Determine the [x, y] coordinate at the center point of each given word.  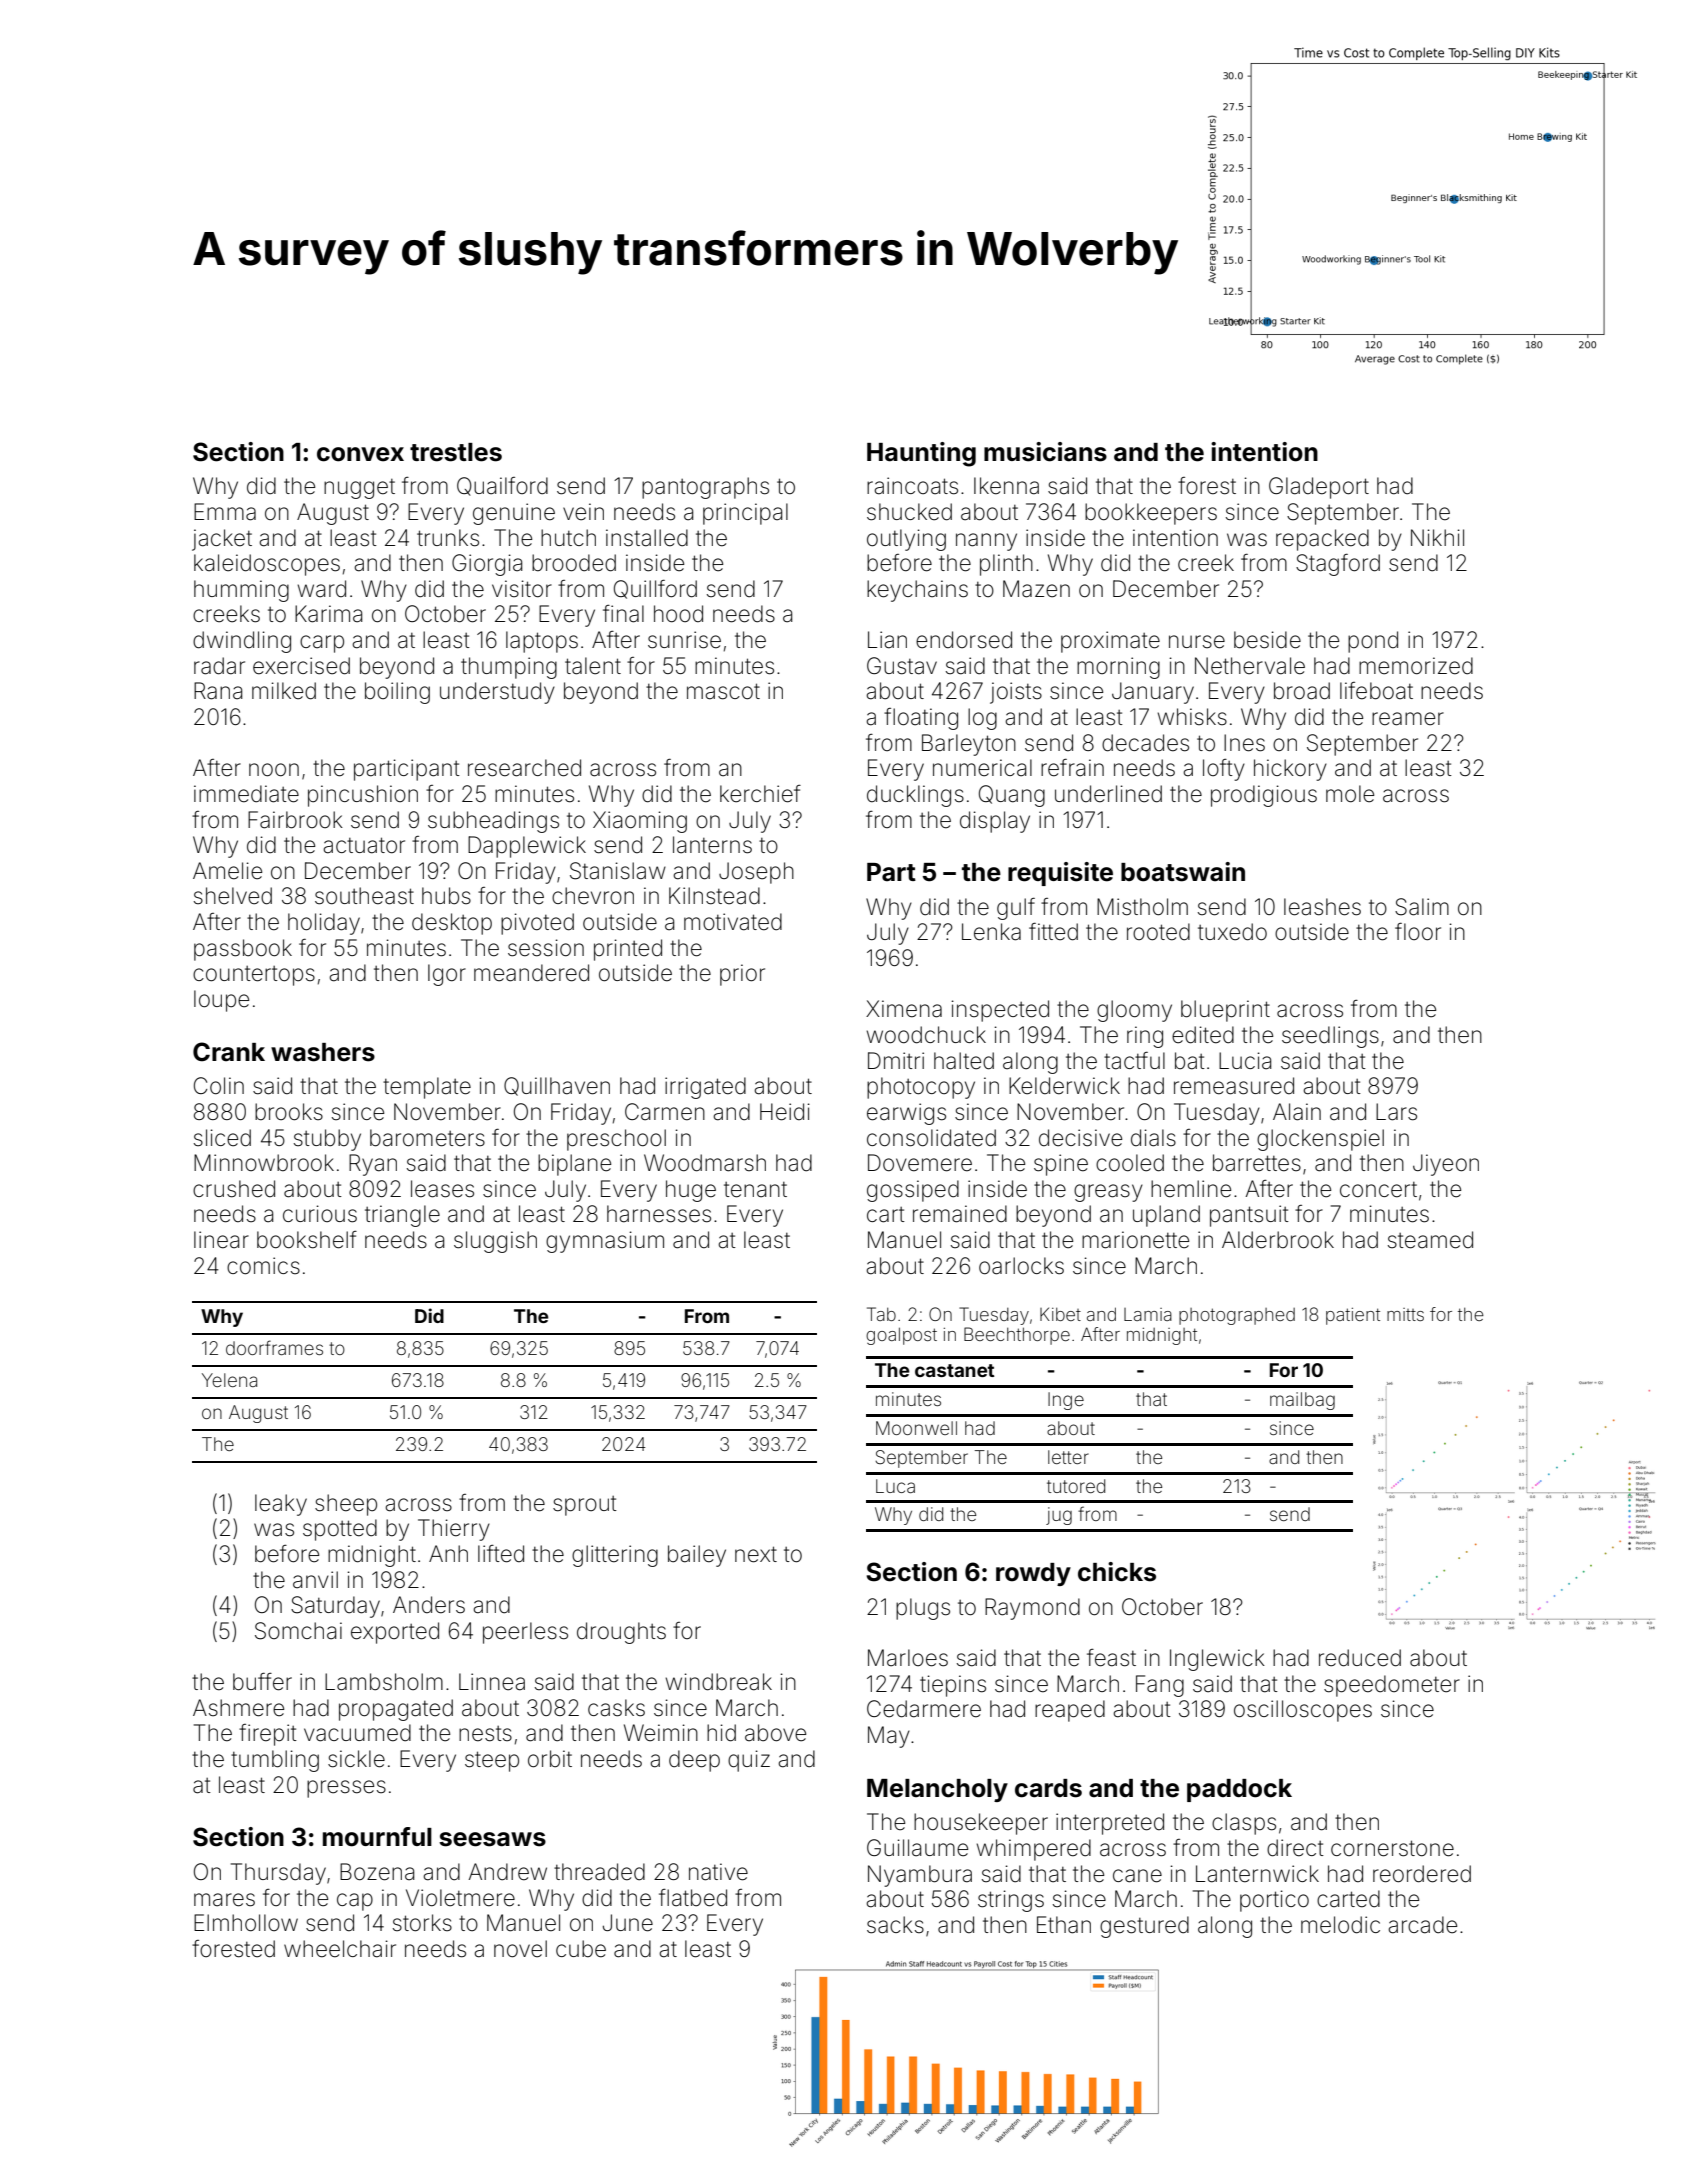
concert [1378, 1190]
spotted [340, 1530]
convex [360, 454]
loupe [221, 1001]
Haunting [921, 454]
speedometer [1392, 1686]
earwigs [906, 1114]
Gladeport [1319, 488]
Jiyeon [1446, 1165]
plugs [923, 1609]
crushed [234, 1189]
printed [628, 950]
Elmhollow [246, 1923]
